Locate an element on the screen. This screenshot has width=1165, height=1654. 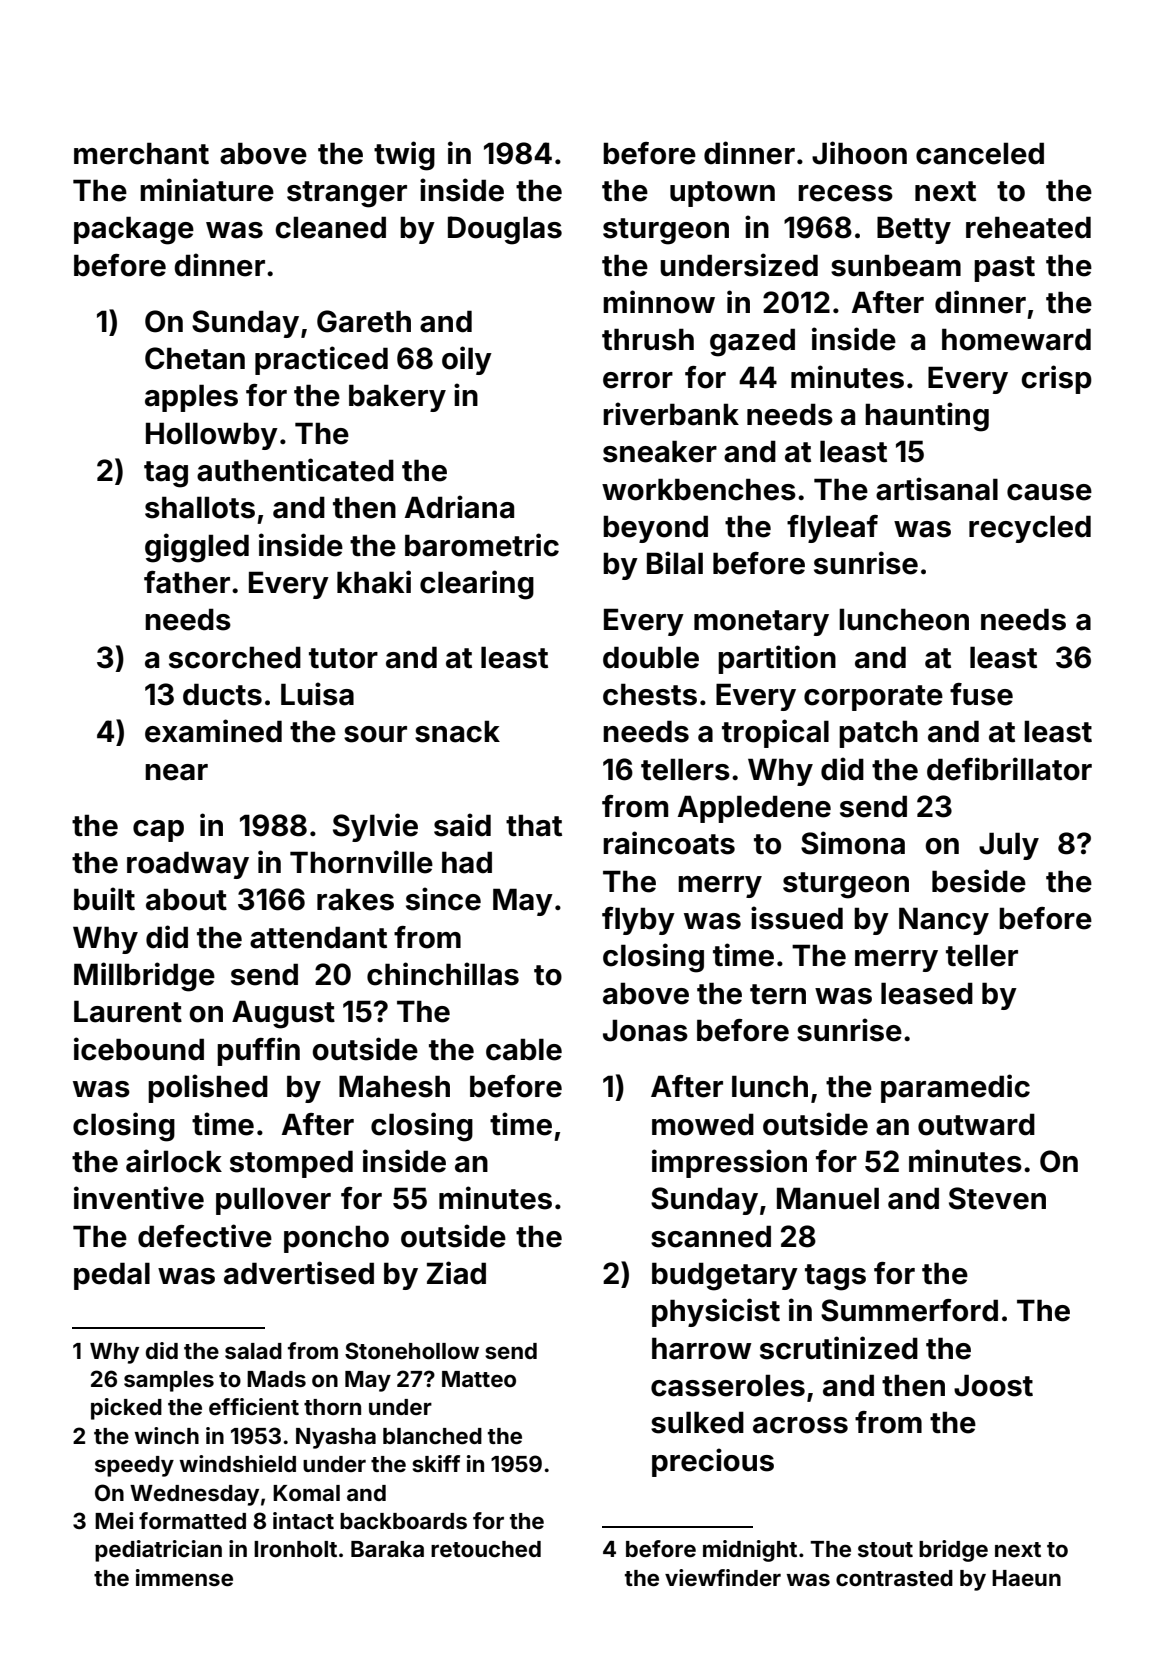
uptown is located at coordinates (722, 194).
